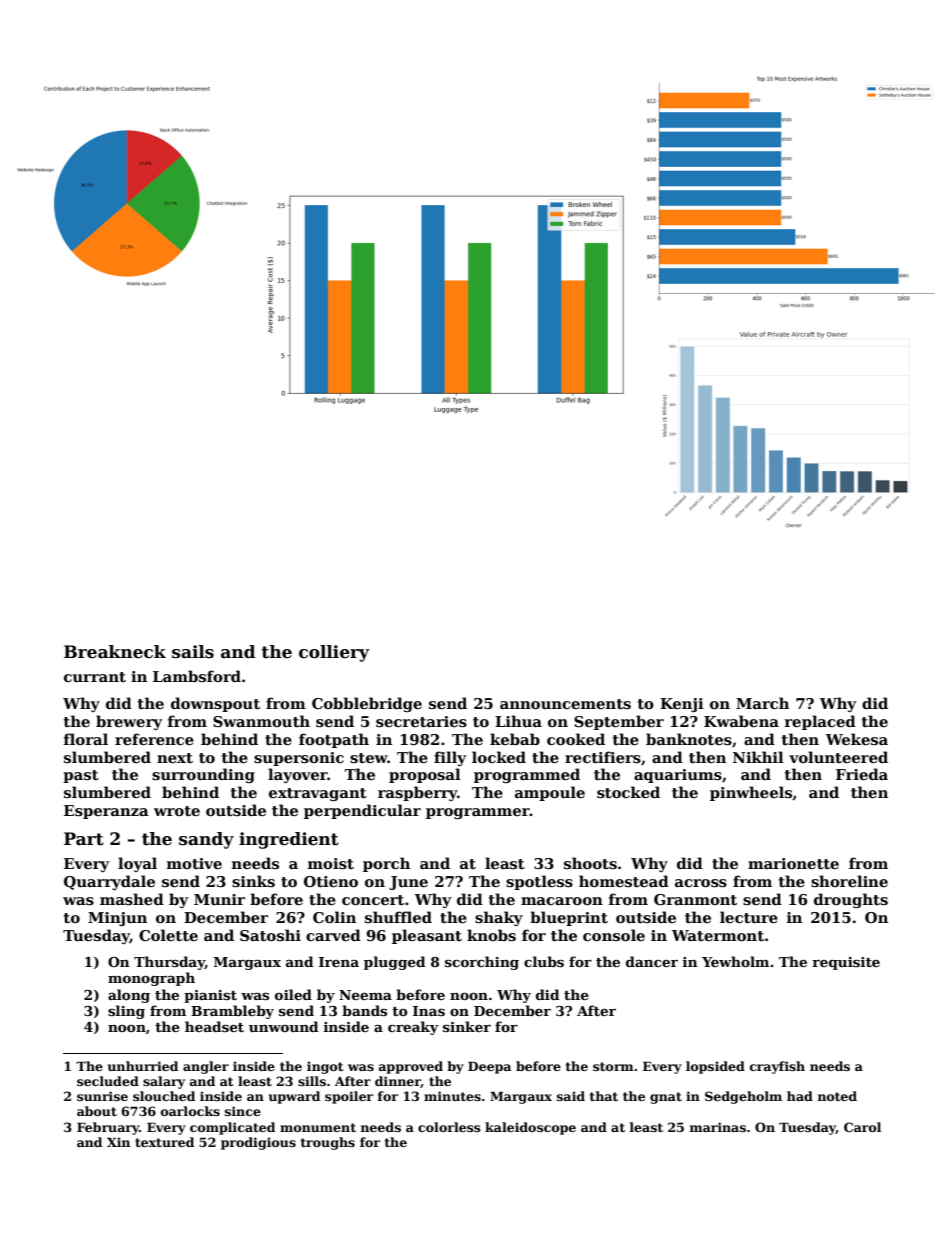  What do you see at coordinates (334, 653) in the document?
I see `colliery` at bounding box center [334, 653].
